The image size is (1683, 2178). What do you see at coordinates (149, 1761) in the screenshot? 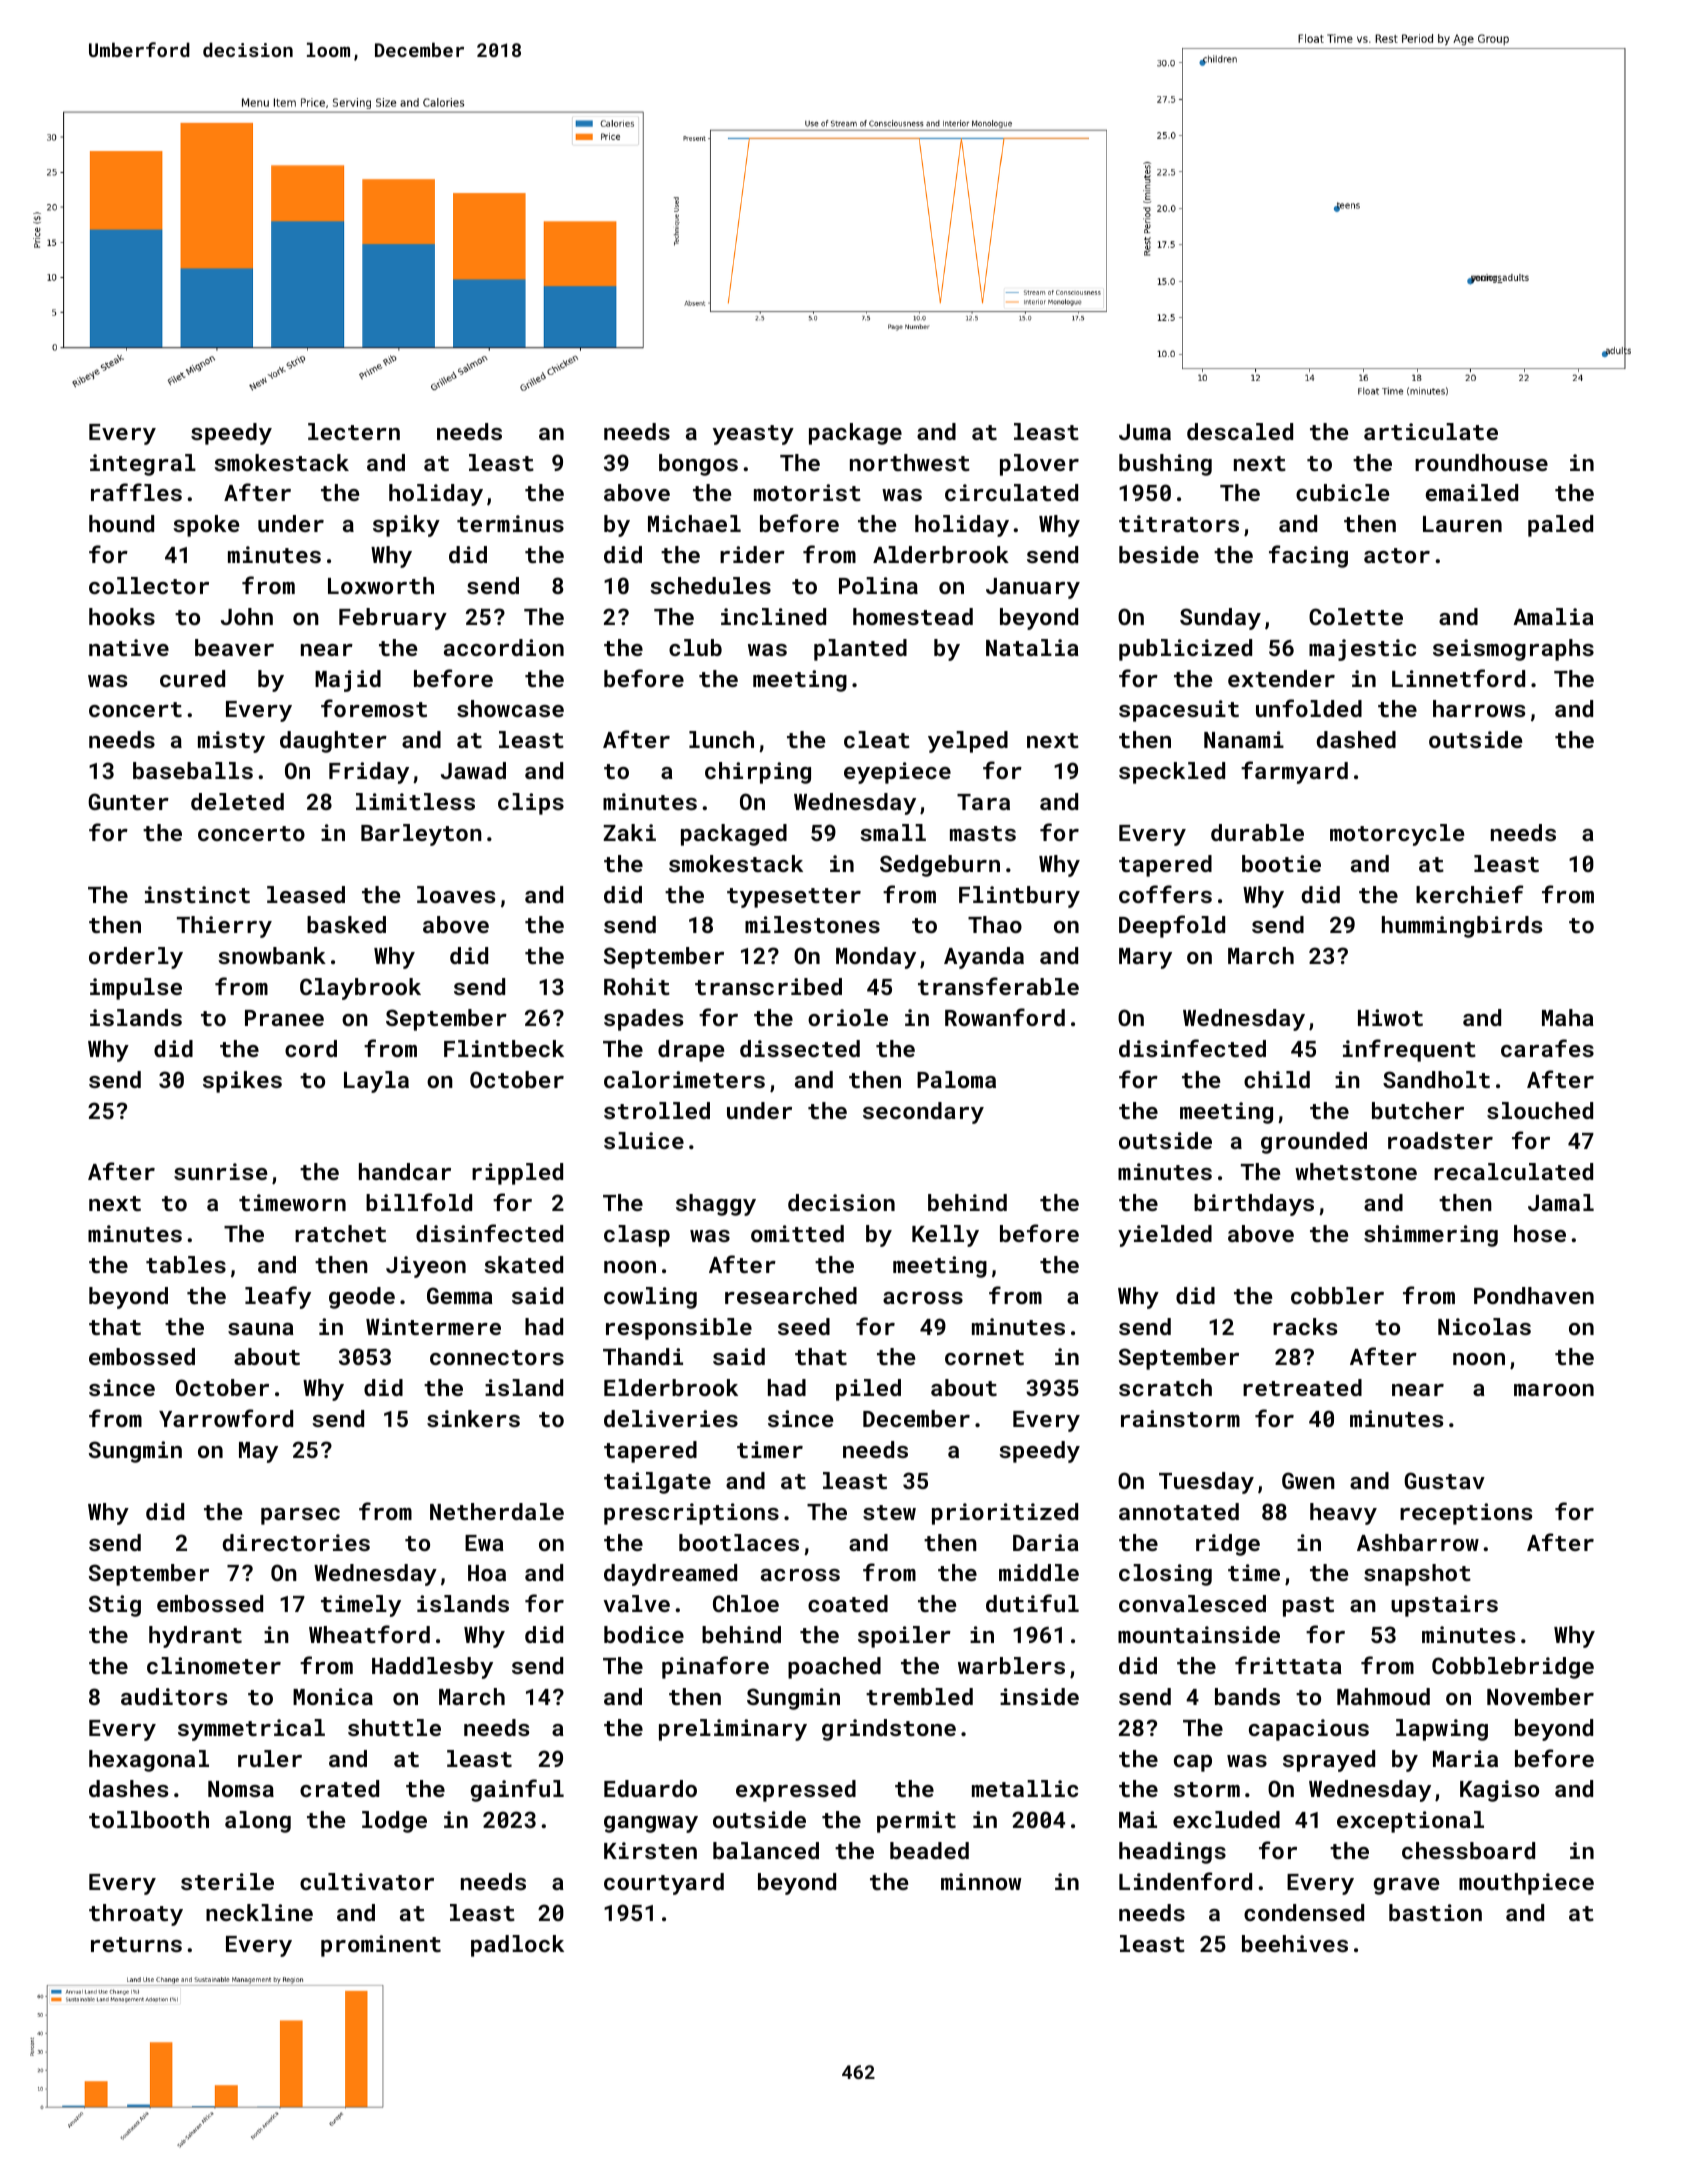
I see `hexagonal` at bounding box center [149, 1761].
